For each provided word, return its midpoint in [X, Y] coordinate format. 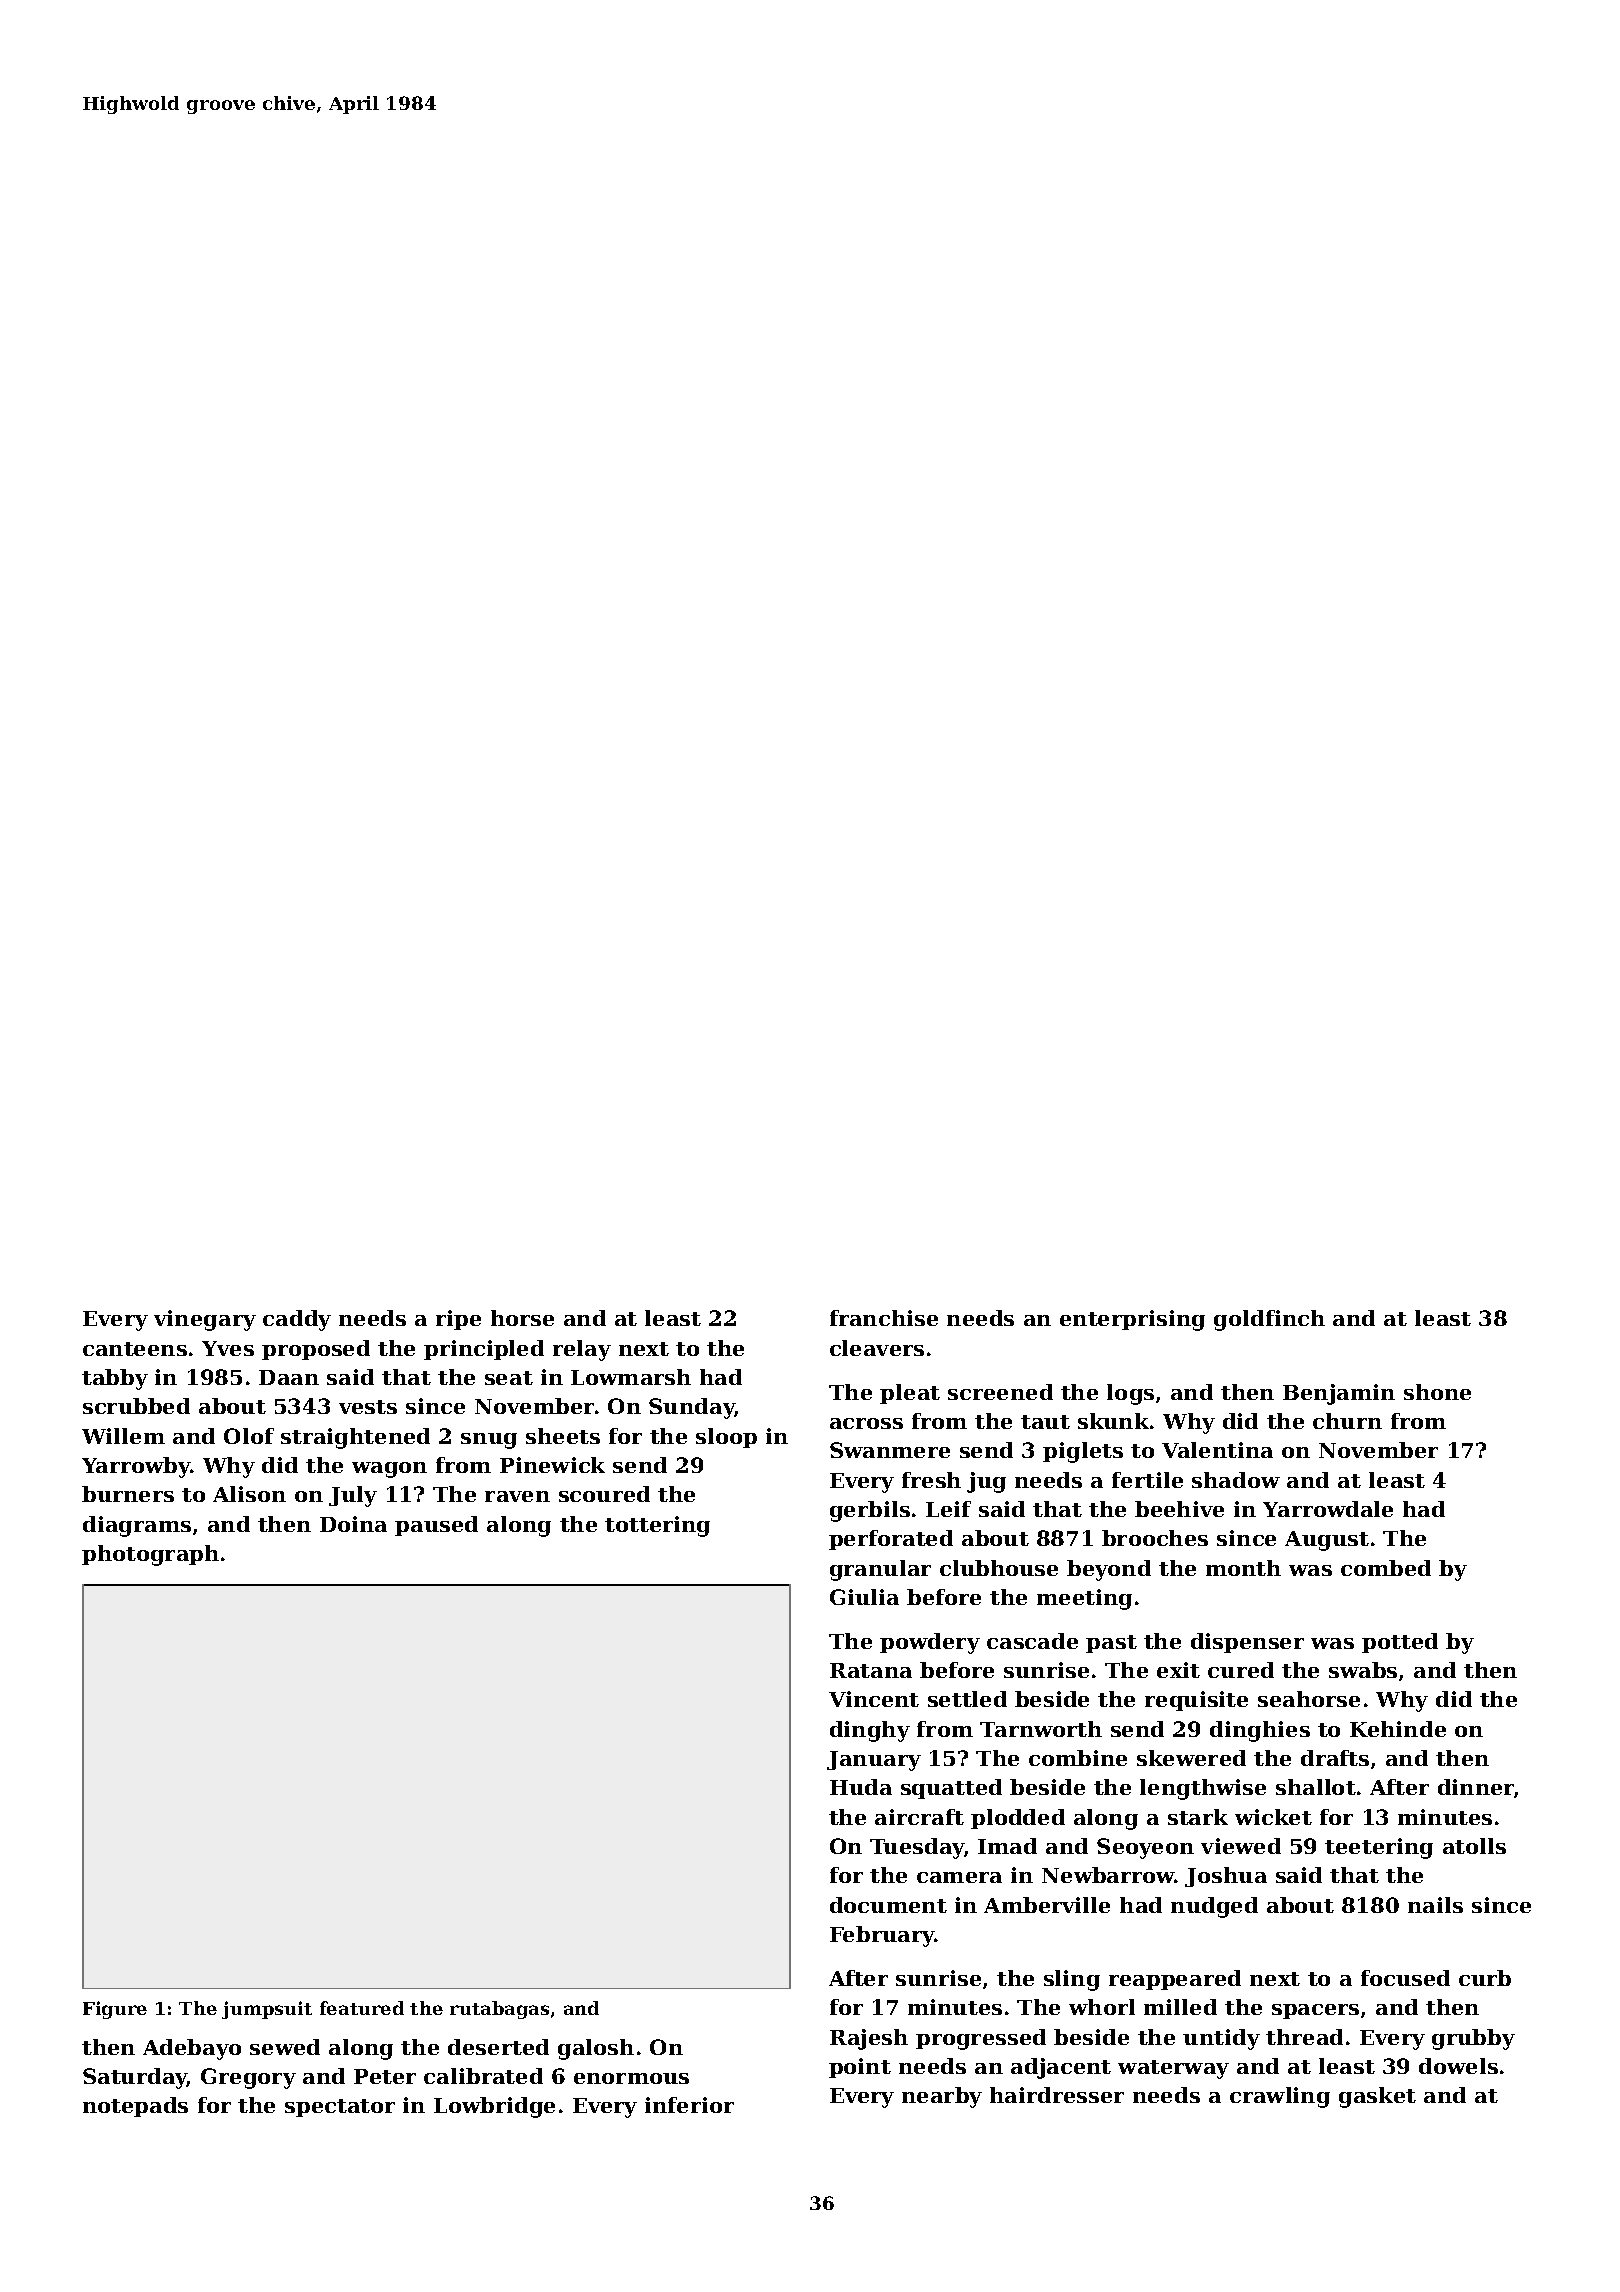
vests [368, 1407]
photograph [150, 1555]
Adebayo [192, 2049]
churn [1347, 1421]
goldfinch [1269, 1320]
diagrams [137, 1526]
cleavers [877, 1348]
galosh [596, 2049]
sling [1072, 1980]
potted [1400, 1643]
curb [1485, 1978]
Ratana [871, 1670]
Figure [115, 2010]
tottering [657, 1526]
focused [1405, 1978]
